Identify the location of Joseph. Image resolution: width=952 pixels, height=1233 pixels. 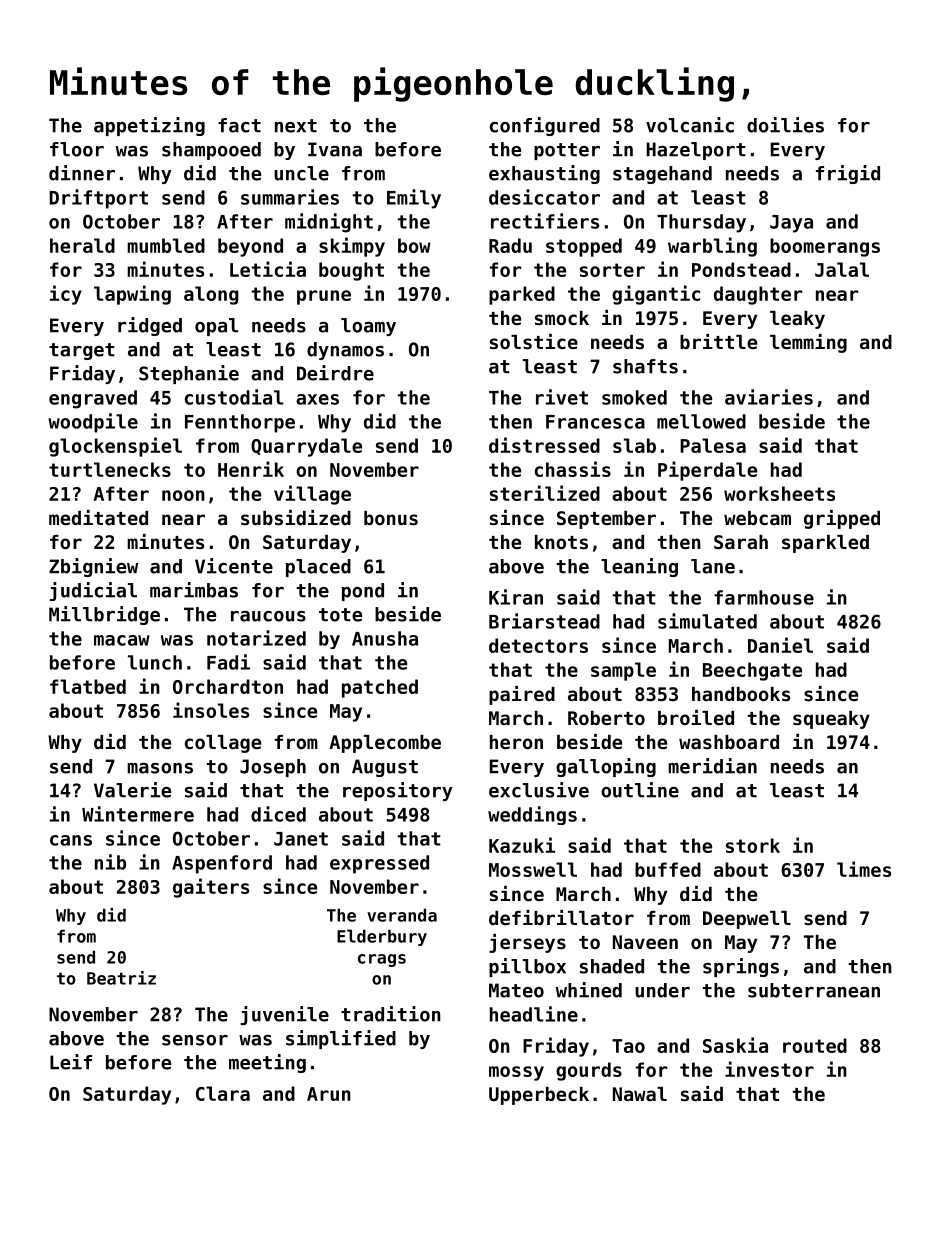
(273, 768).
